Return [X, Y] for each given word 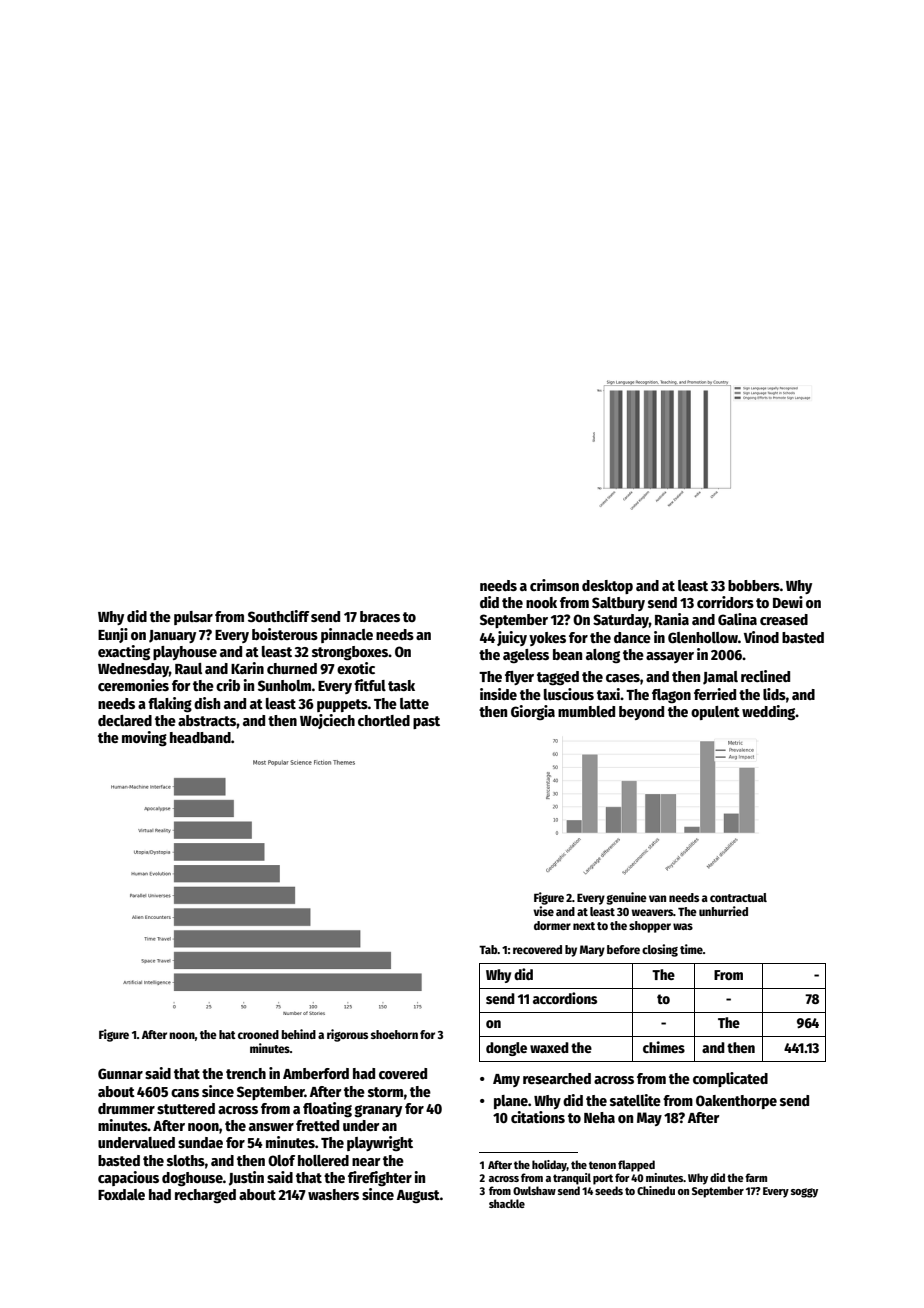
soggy [804, 1193]
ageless [526, 656]
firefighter [380, 1178]
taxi [608, 694]
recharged [205, 1196]
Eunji [113, 635]
